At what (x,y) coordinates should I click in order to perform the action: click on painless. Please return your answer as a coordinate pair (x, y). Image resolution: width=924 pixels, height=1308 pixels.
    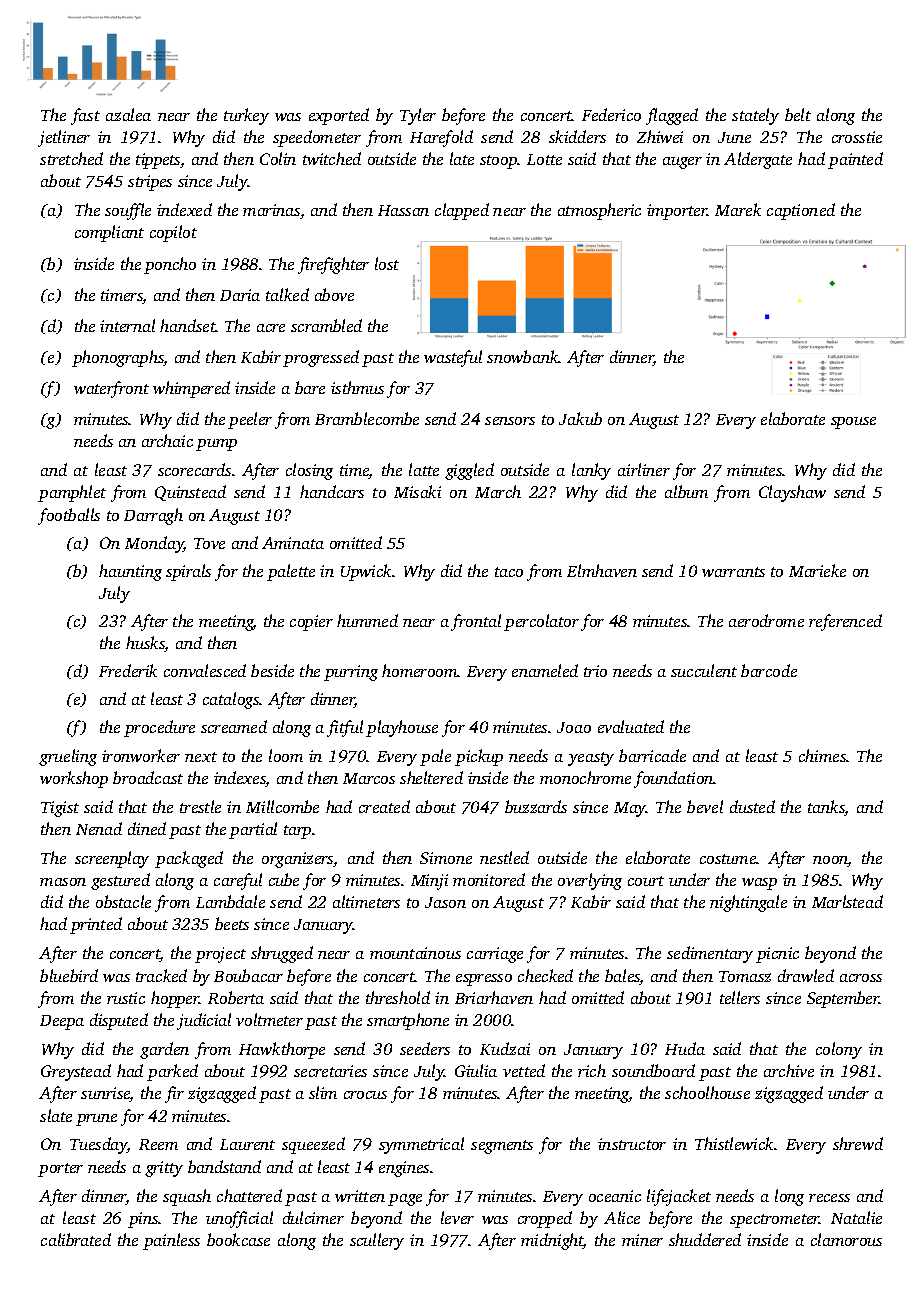
    Looking at the image, I should click on (171, 1241).
